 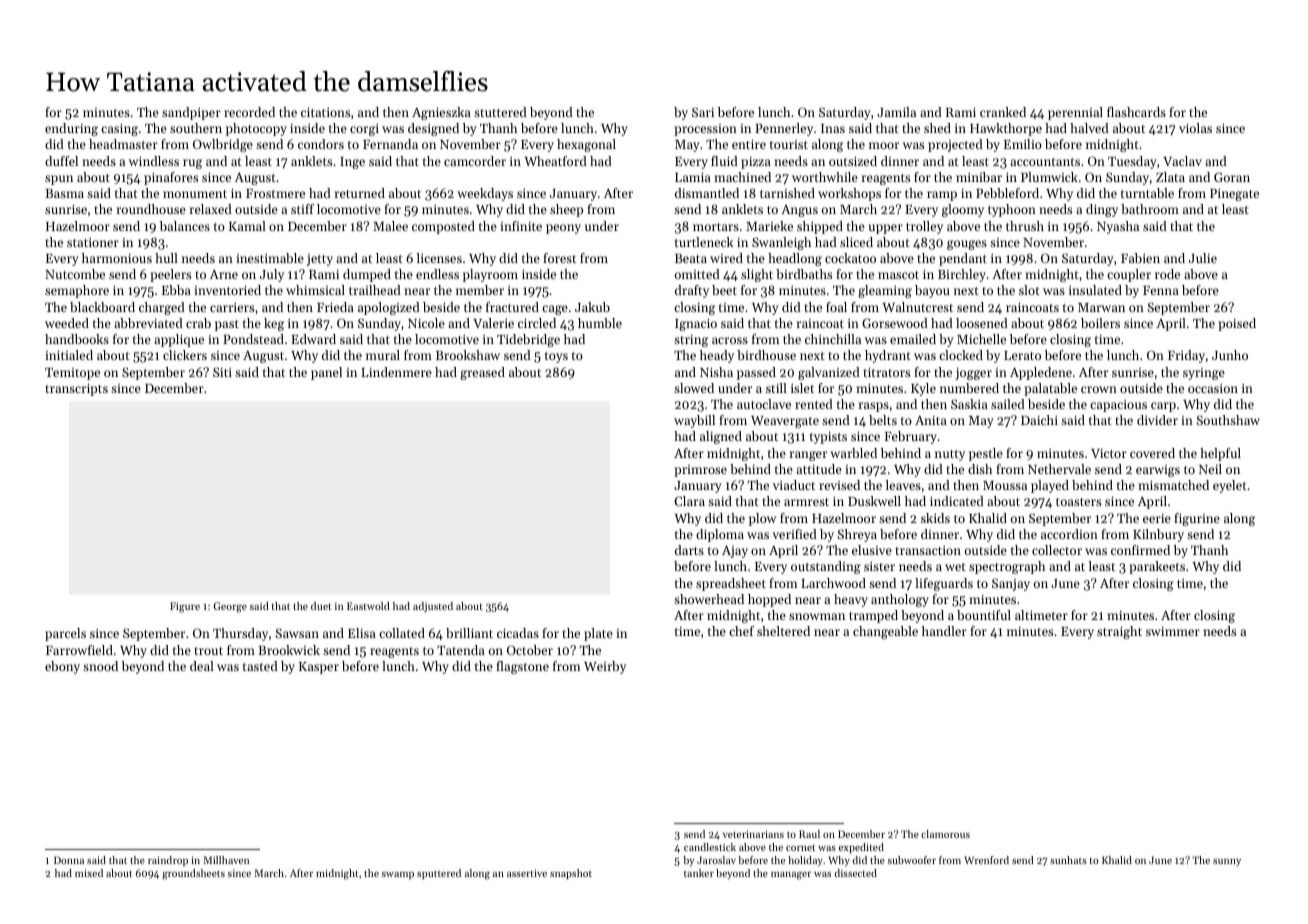 I want to click on returned, so click(x=360, y=193).
